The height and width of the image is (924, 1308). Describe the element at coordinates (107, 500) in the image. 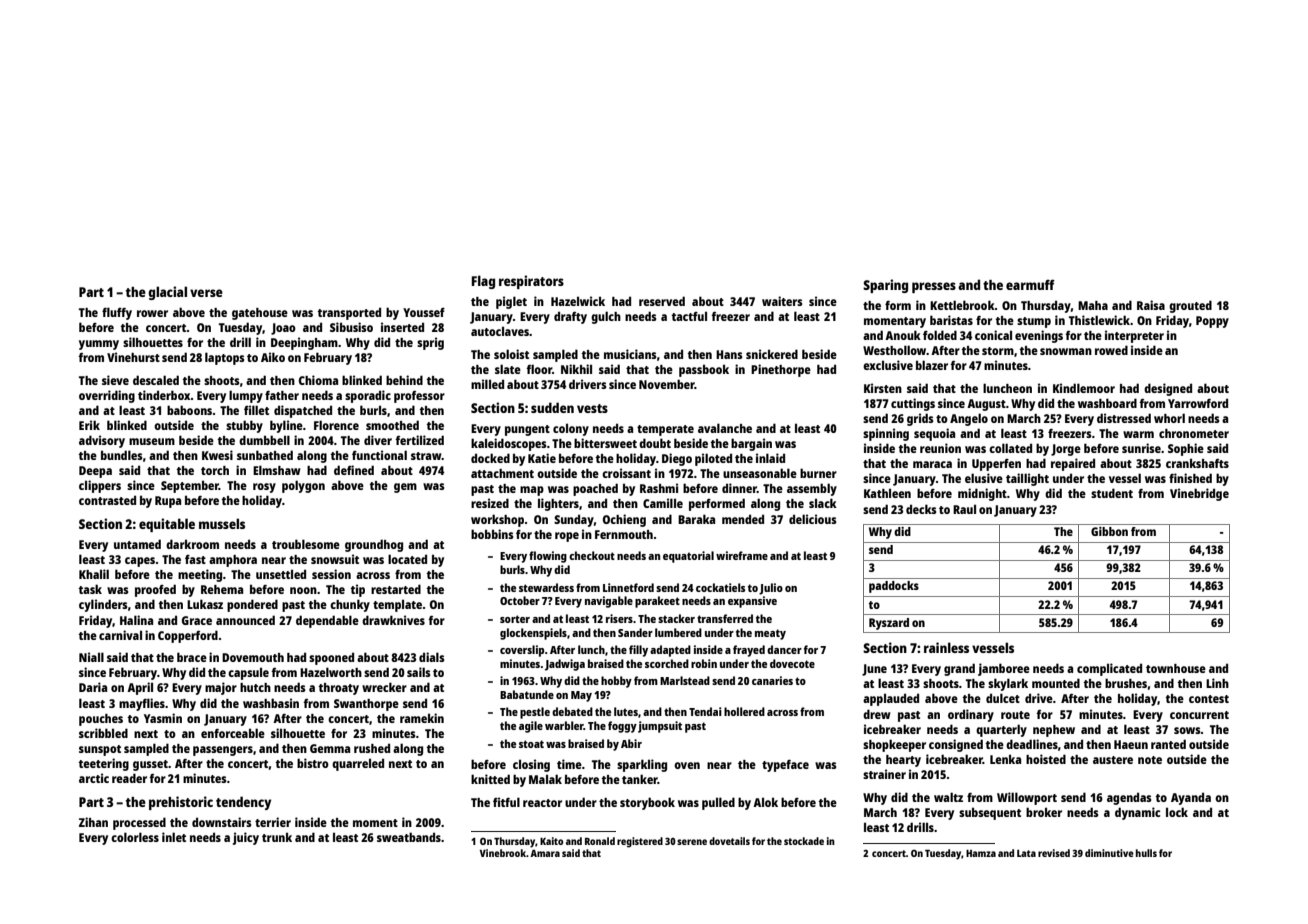

I see `contrasted` at that location.
